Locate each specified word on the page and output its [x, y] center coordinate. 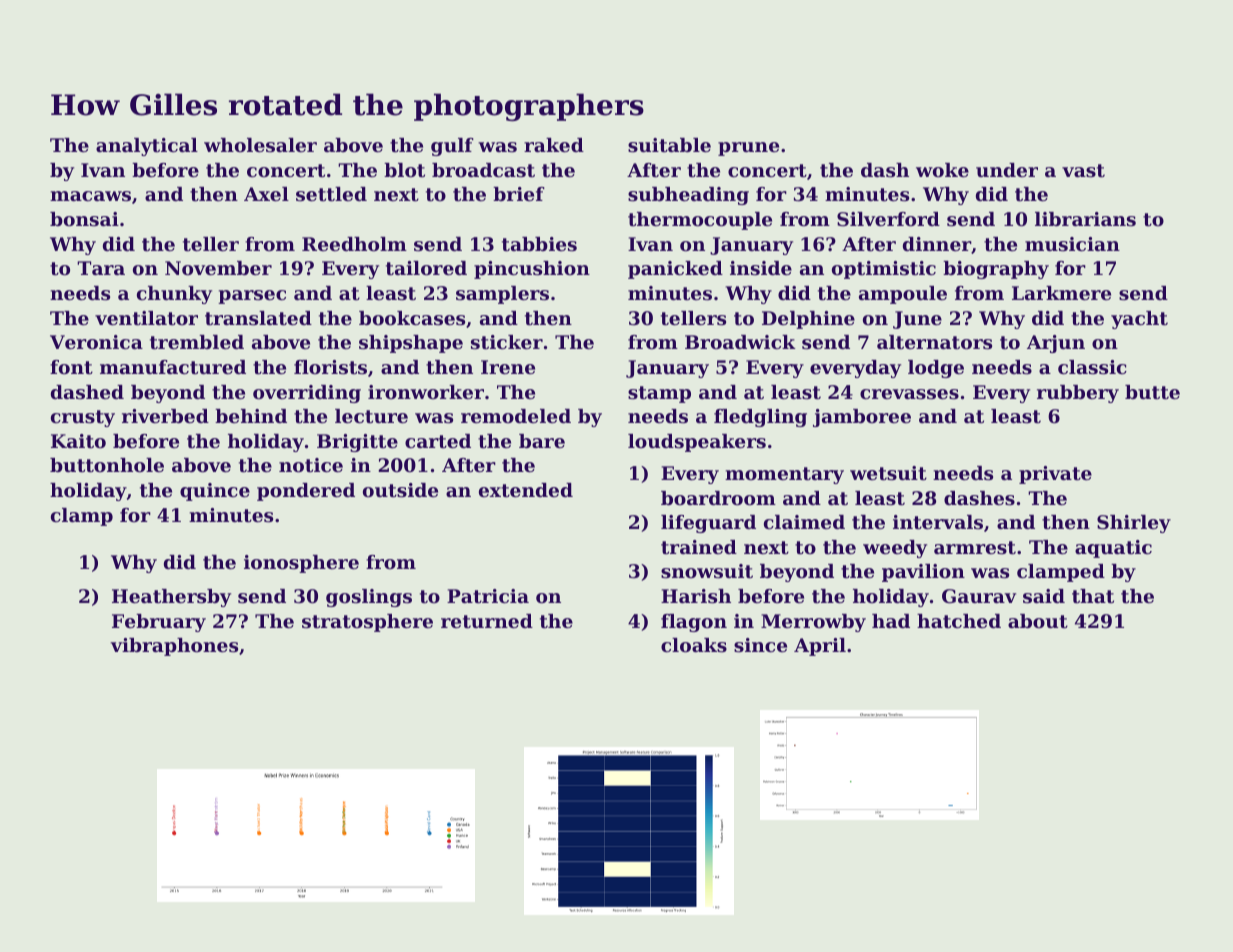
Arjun [1056, 344]
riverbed [165, 416]
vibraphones [174, 647]
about [1038, 621]
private [1055, 475]
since [760, 645]
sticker [507, 342]
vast [1083, 171]
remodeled [516, 416]
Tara [101, 268]
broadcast [483, 170]
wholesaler [260, 145]
